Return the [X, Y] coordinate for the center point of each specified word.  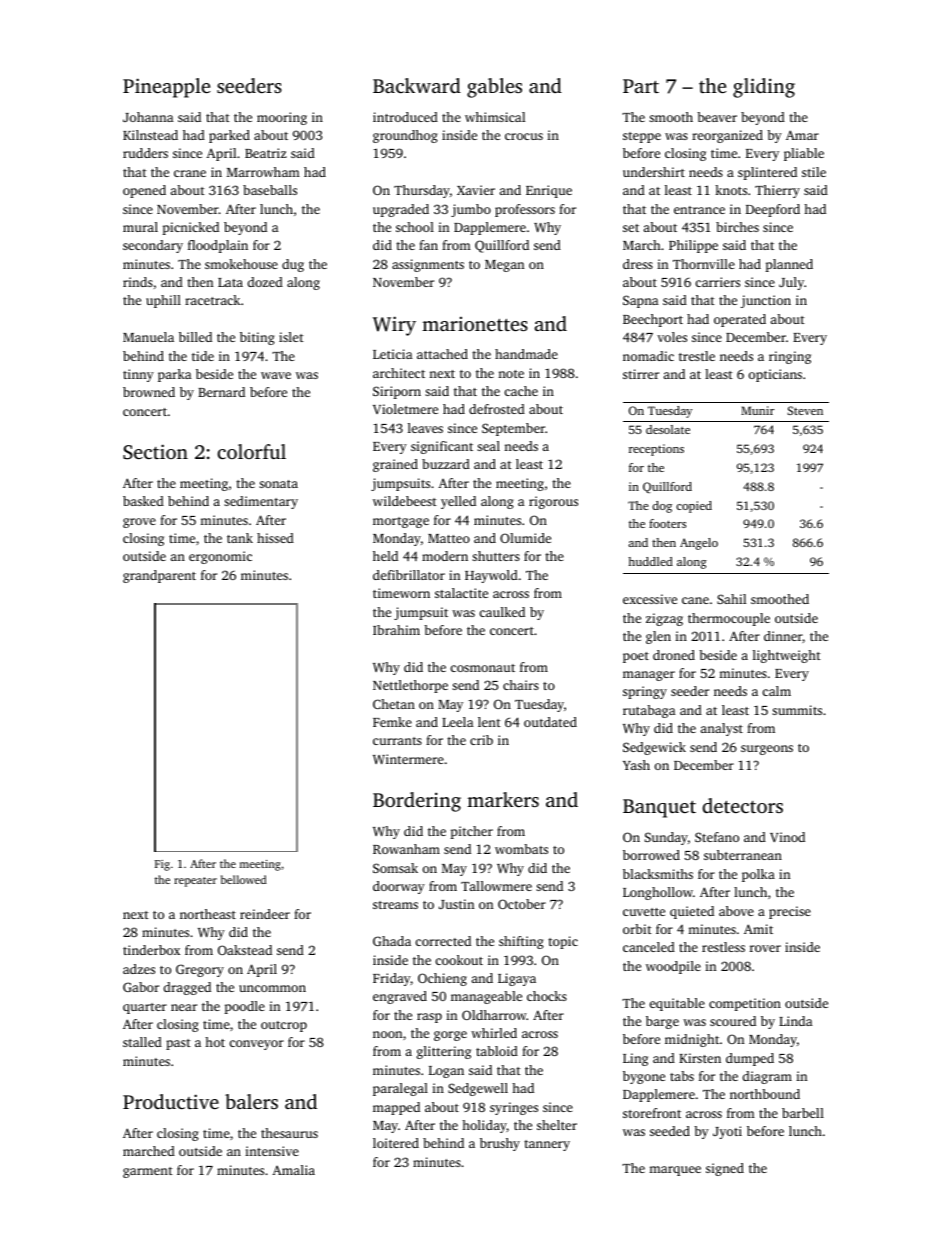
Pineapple [166, 88]
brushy [500, 1144]
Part [641, 86]
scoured [733, 1021]
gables [494, 88]
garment [148, 1172]
